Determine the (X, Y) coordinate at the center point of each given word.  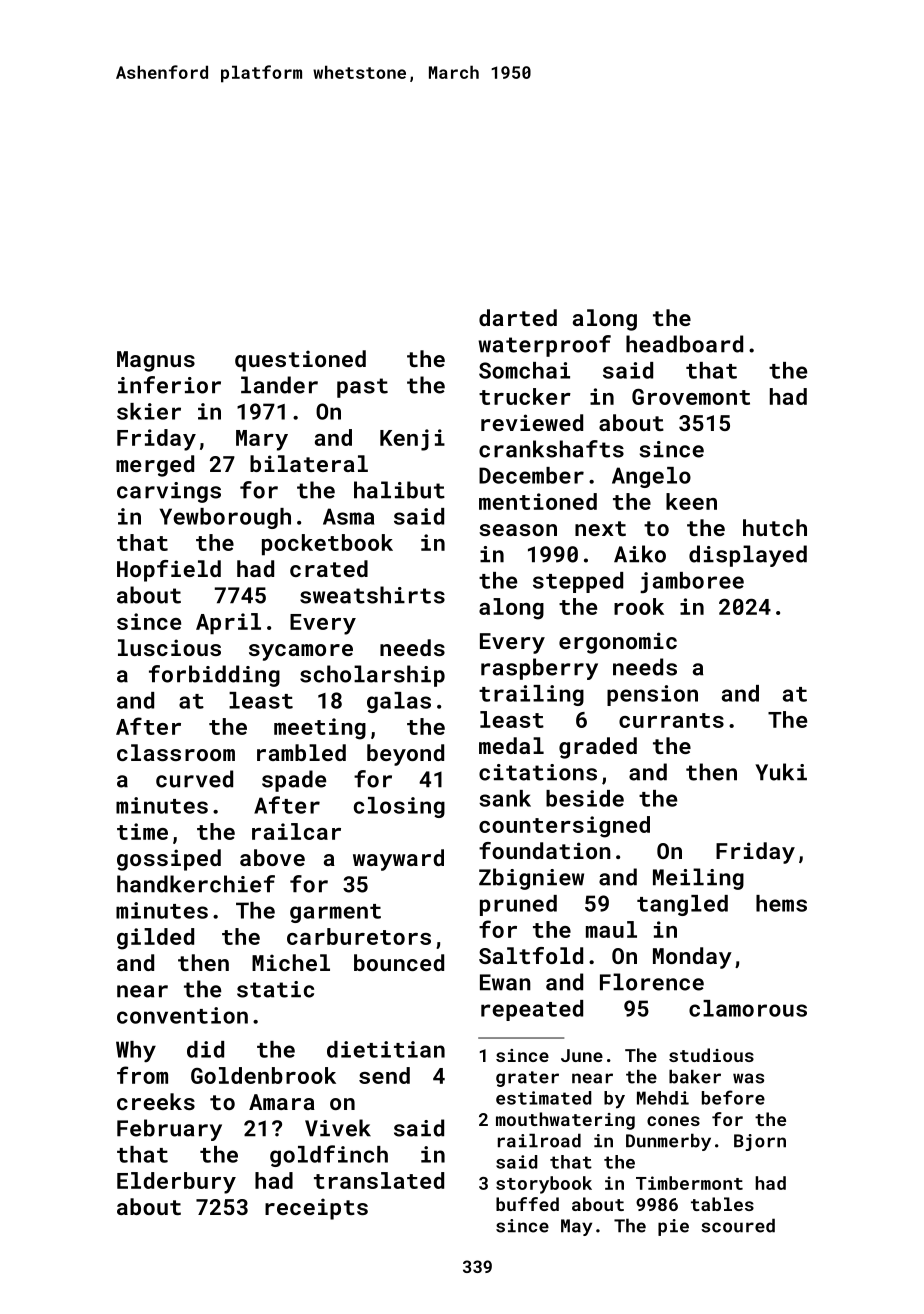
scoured (738, 1225)
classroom (176, 752)
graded (598, 748)
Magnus (156, 361)
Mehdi (663, 1098)
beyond (405, 755)
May (576, 1227)
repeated (532, 1010)
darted (518, 317)
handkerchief (196, 884)
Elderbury (176, 1183)
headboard (684, 344)
